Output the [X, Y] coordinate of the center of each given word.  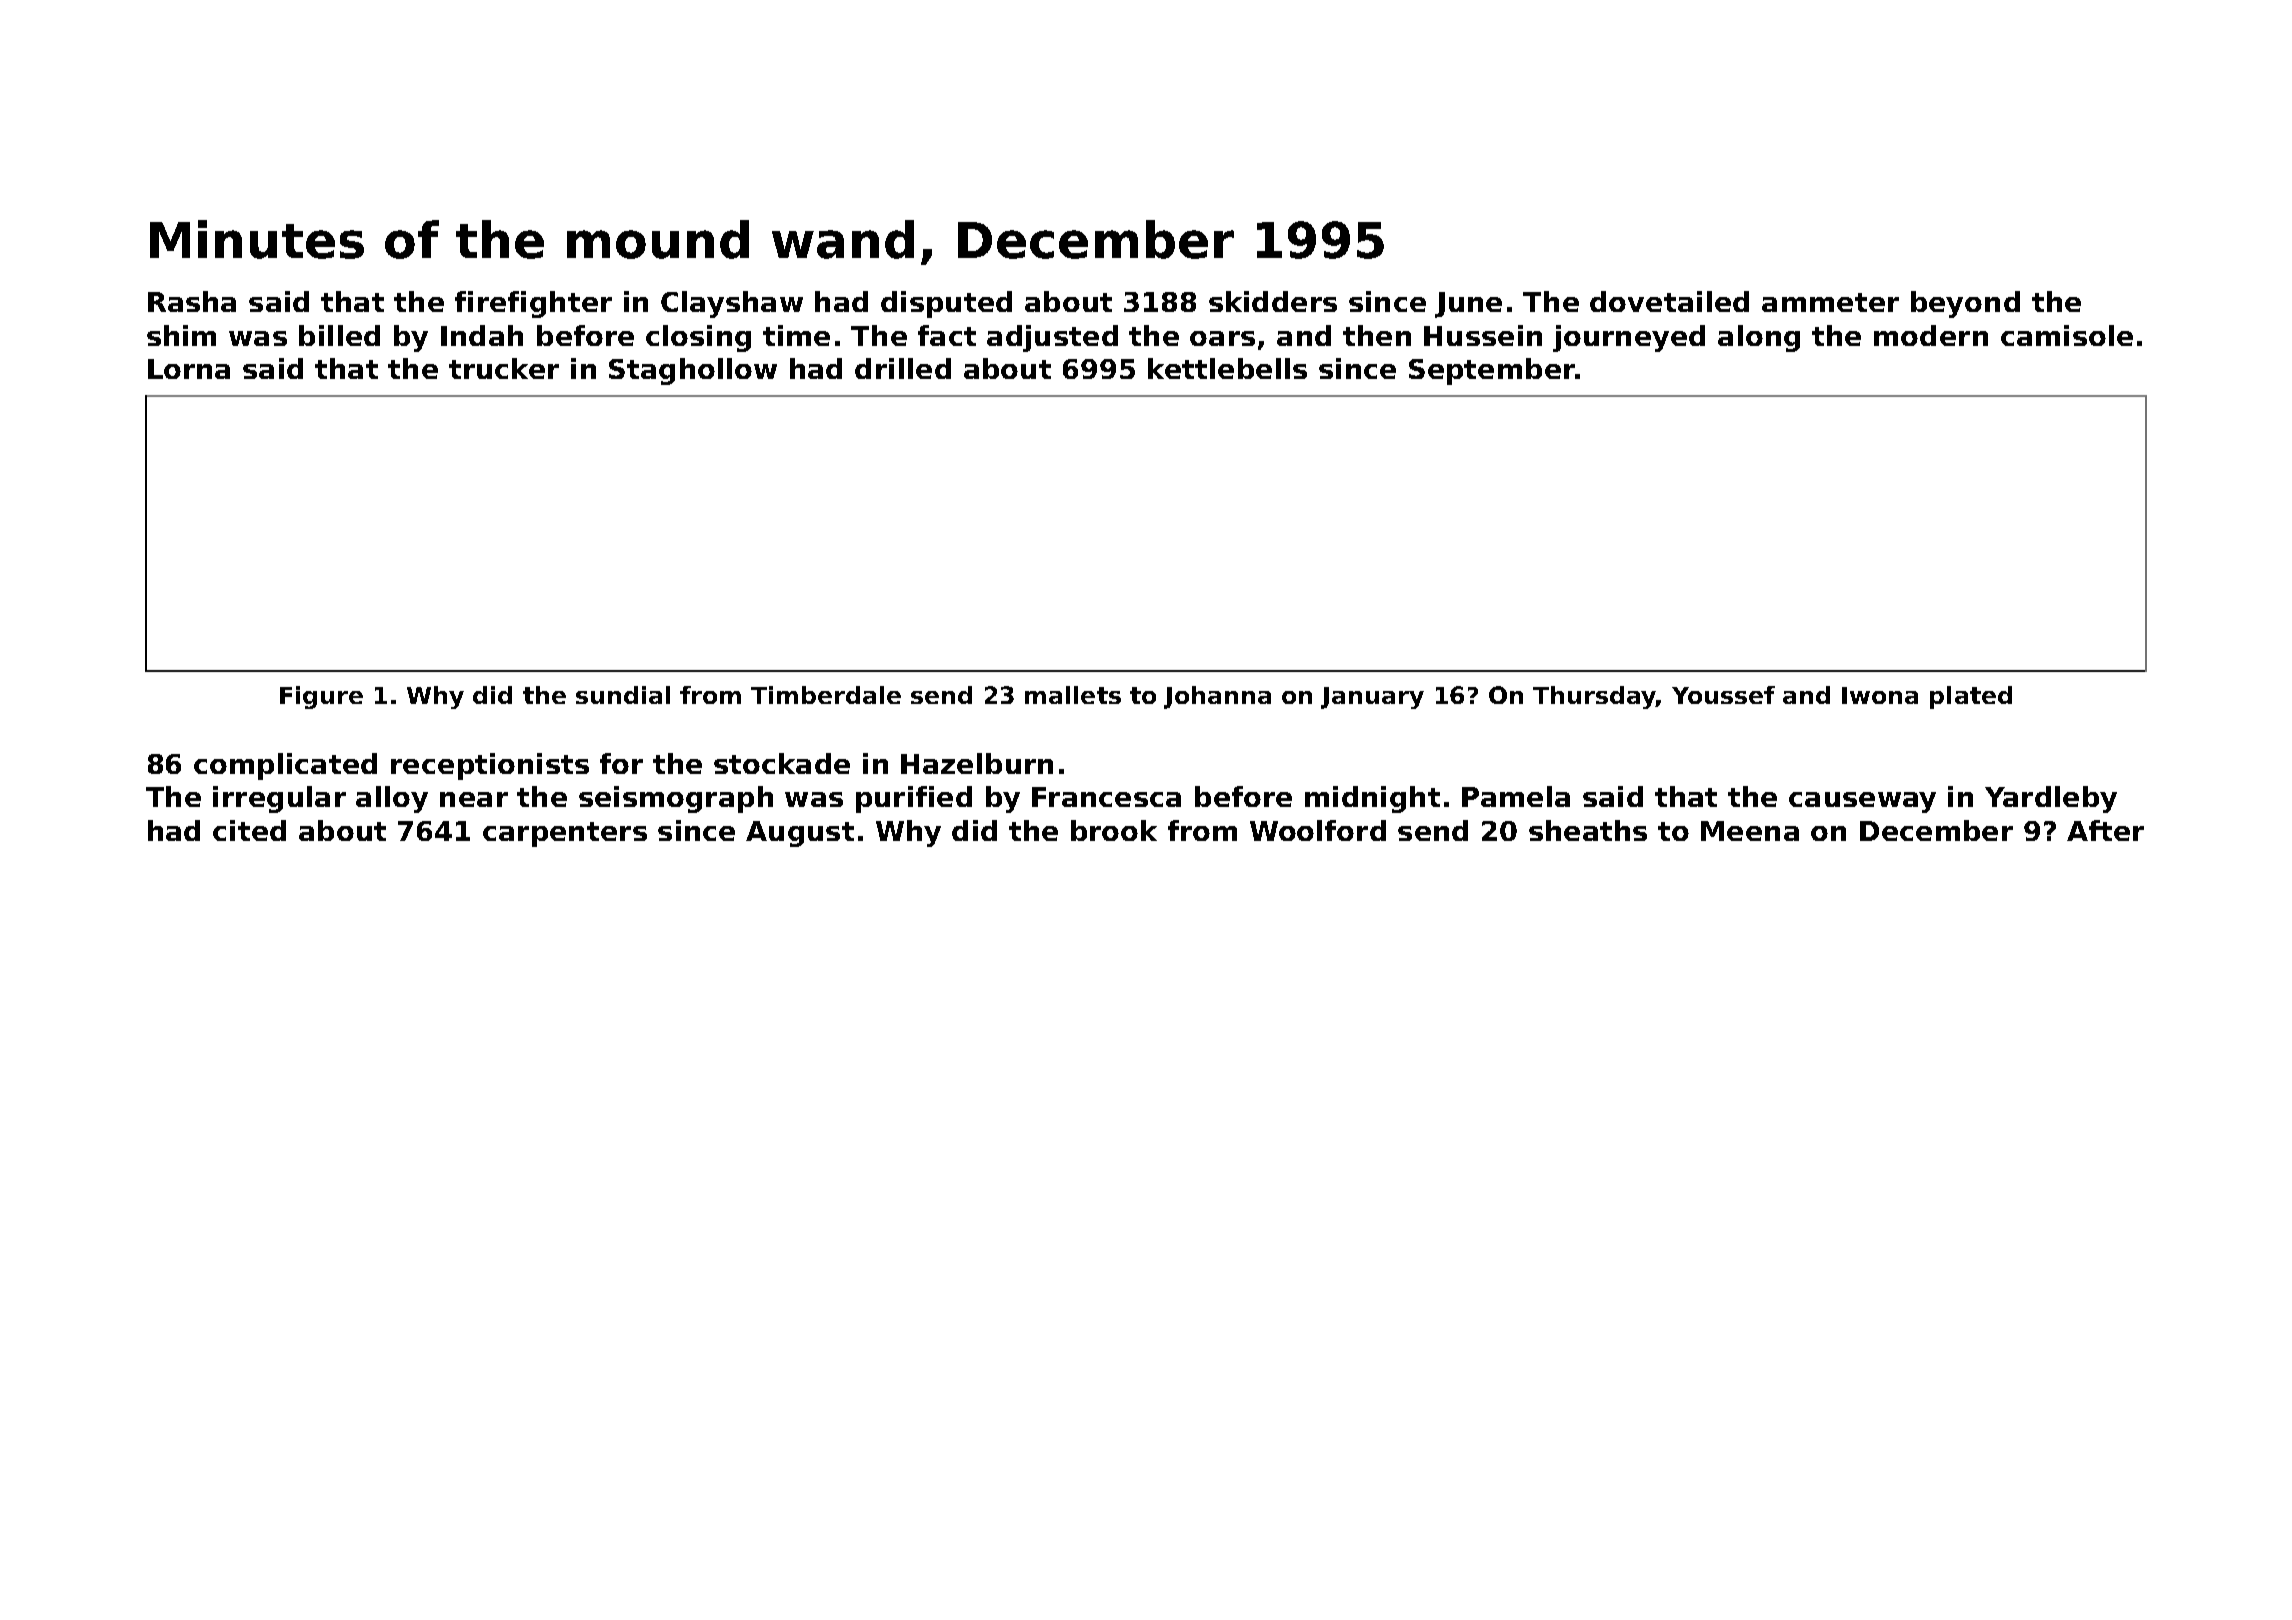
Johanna [1217, 697]
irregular [279, 799]
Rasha [192, 301]
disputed [946, 304]
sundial [623, 695]
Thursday [1594, 697]
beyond [1965, 304]
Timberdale [826, 695]
